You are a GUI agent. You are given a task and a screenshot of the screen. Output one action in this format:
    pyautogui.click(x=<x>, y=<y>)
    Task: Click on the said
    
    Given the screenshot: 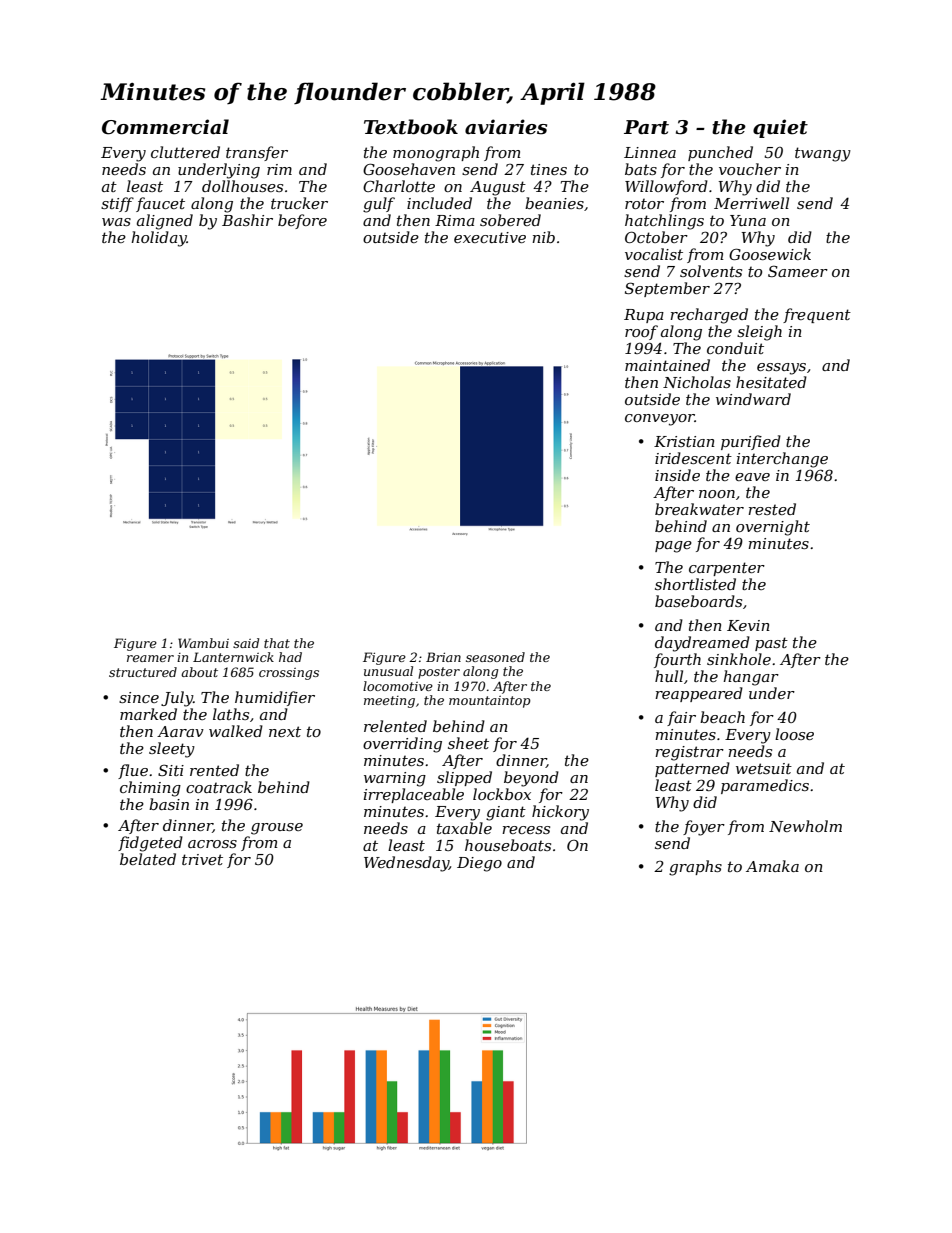 What is the action you would take?
    pyautogui.click(x=246, y=643)
